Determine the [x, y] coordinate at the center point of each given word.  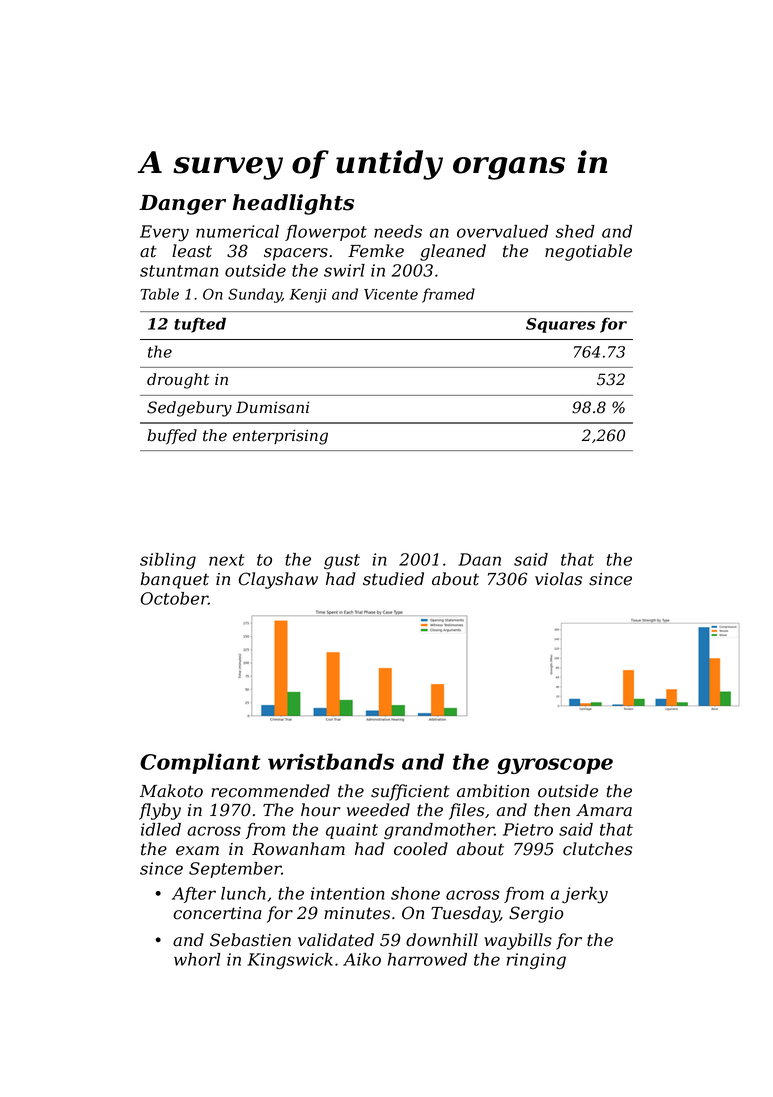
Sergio [536, 914]
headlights [293, 204]
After [194, 895]
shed [575, 231]
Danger [182, 205]
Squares [560, 325]
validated [336, 940]
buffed [172, 436]
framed [448, 295]
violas [558, 579]
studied [393, 579]
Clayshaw [278, 580]
